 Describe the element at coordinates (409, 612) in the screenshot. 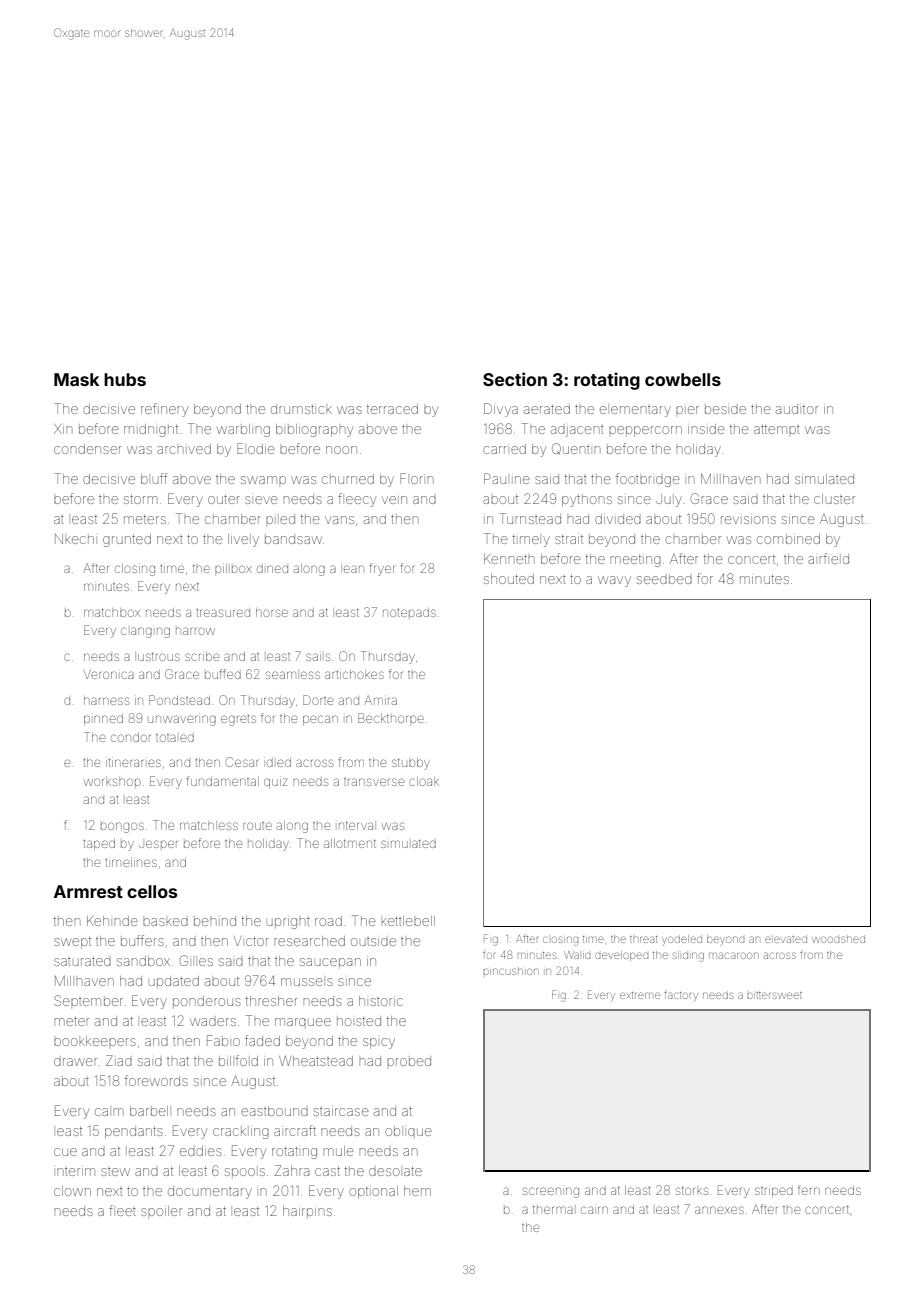

I see `notepads` at that location.
